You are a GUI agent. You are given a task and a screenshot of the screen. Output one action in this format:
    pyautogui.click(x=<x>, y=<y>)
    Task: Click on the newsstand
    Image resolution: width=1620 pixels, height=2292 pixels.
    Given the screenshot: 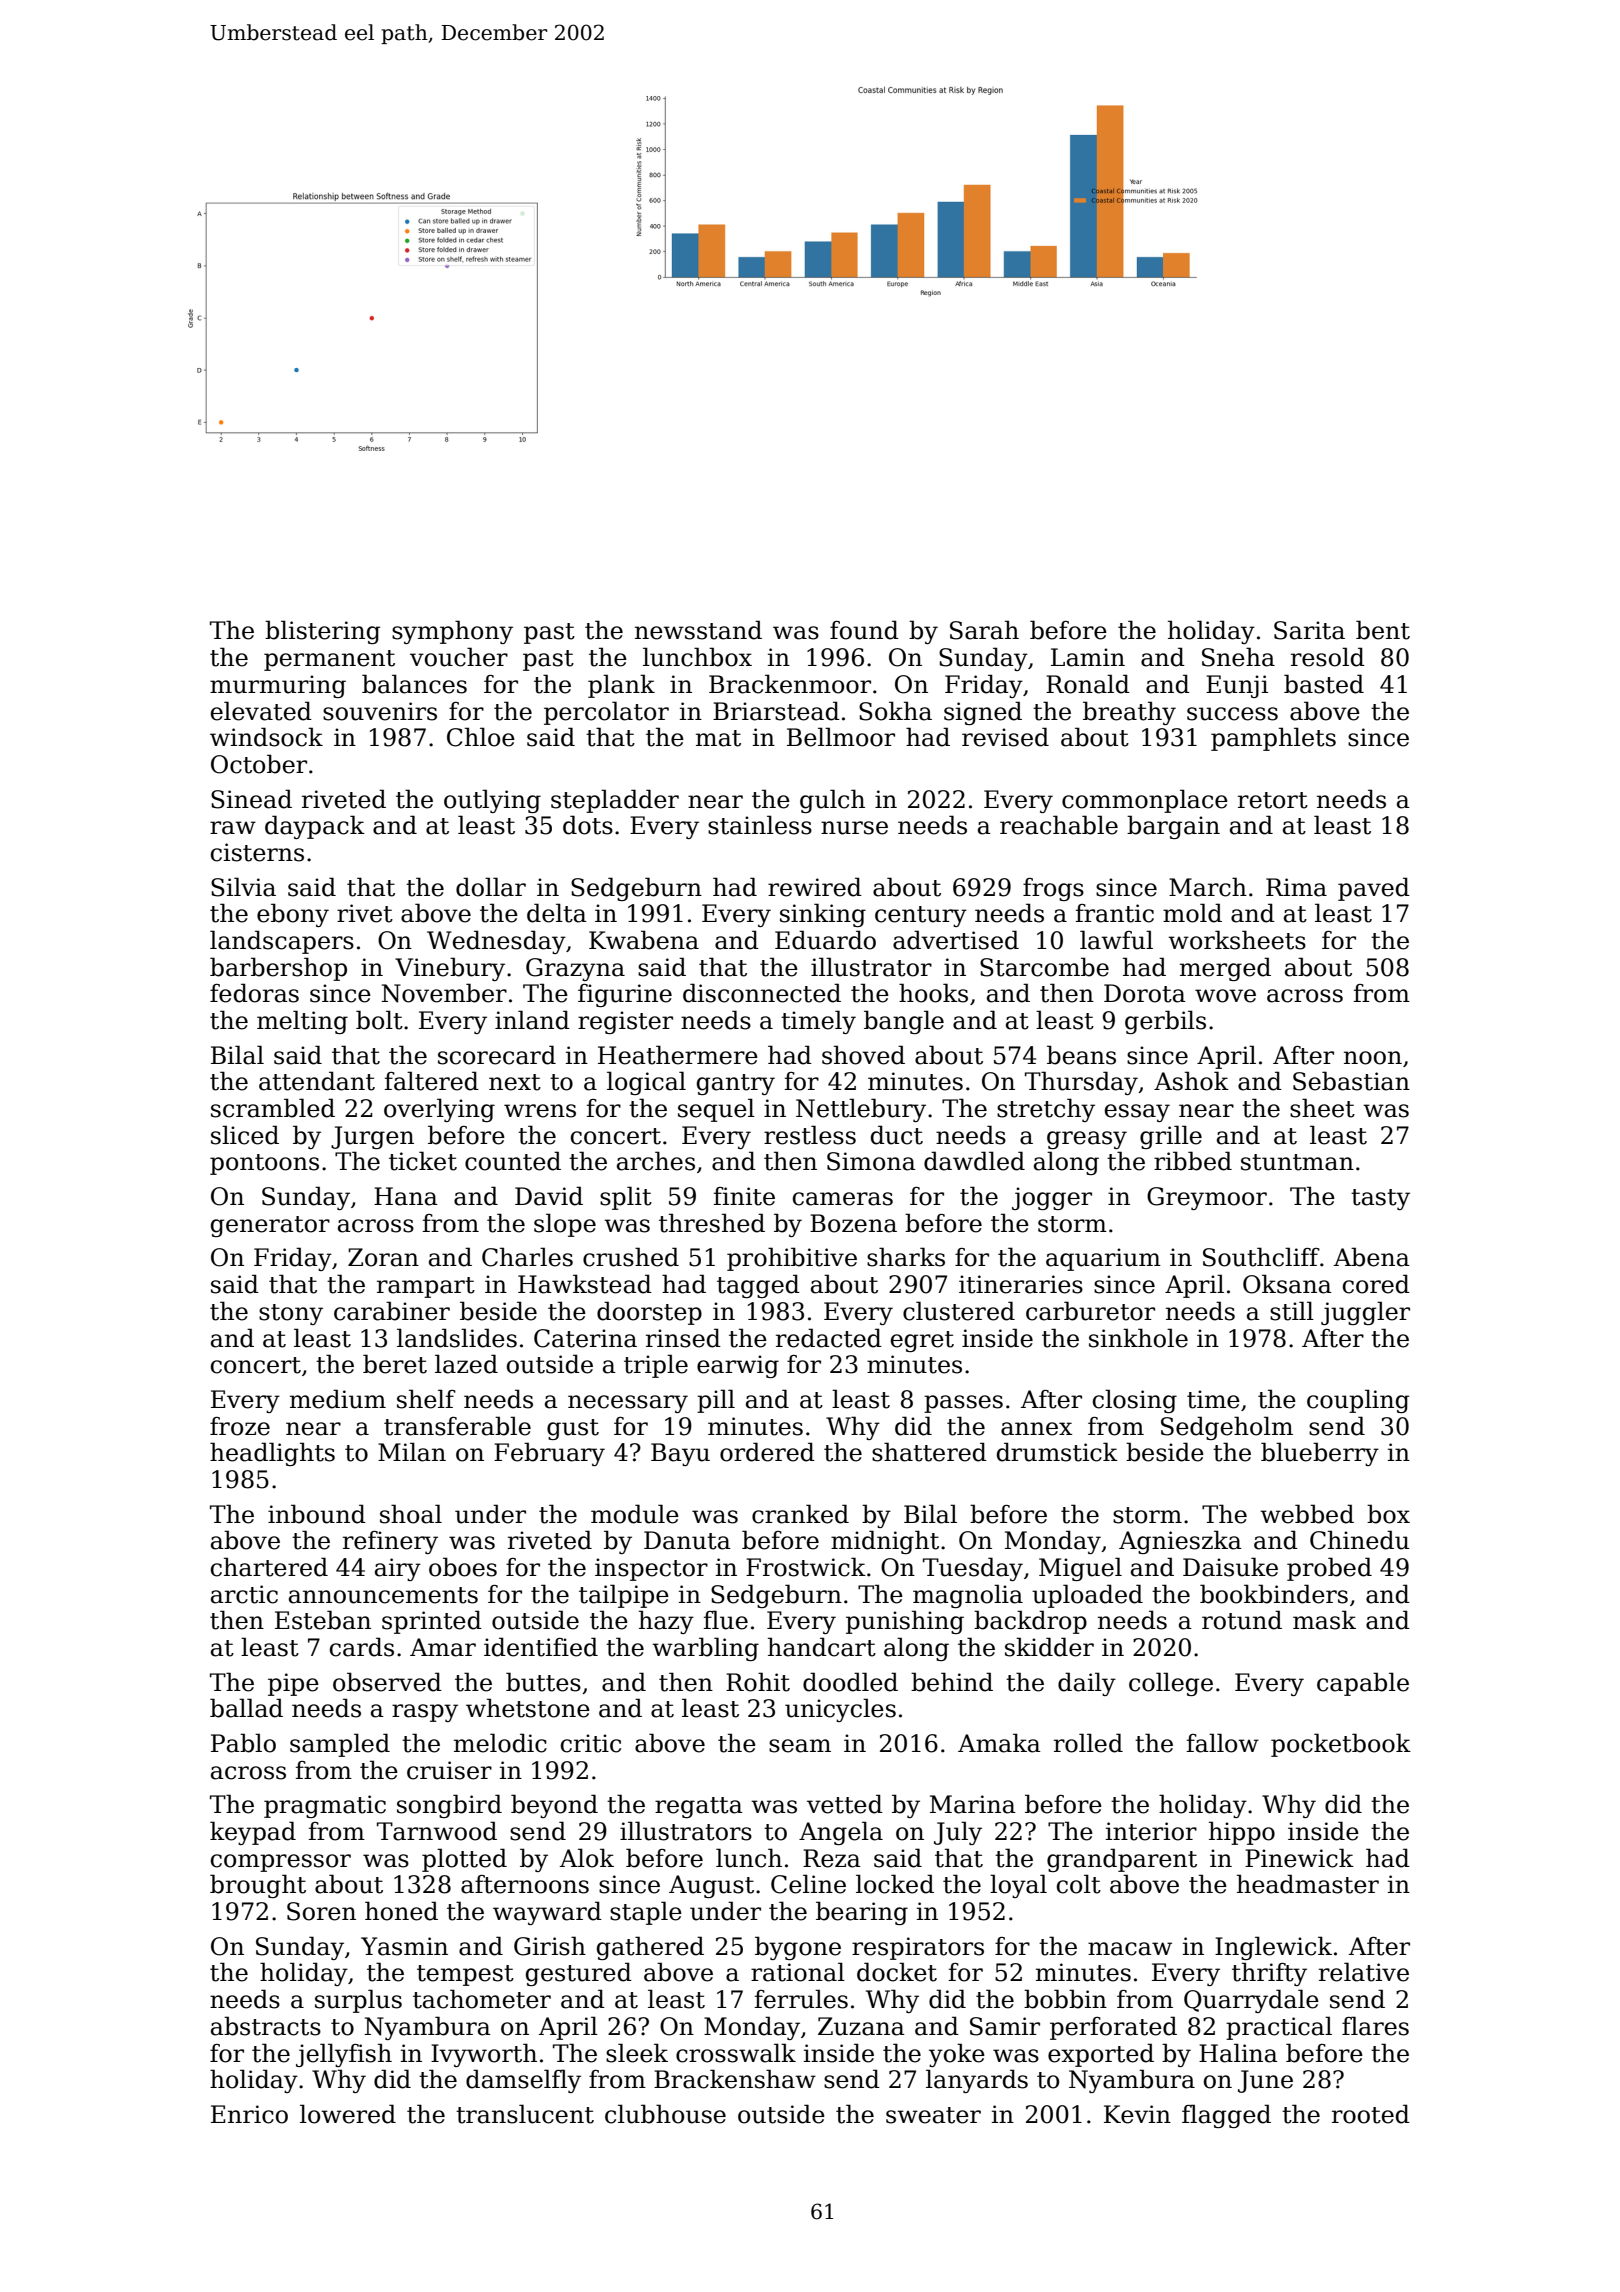 What is the action you would take?
    pyautogui.click(x=698, y=630)
